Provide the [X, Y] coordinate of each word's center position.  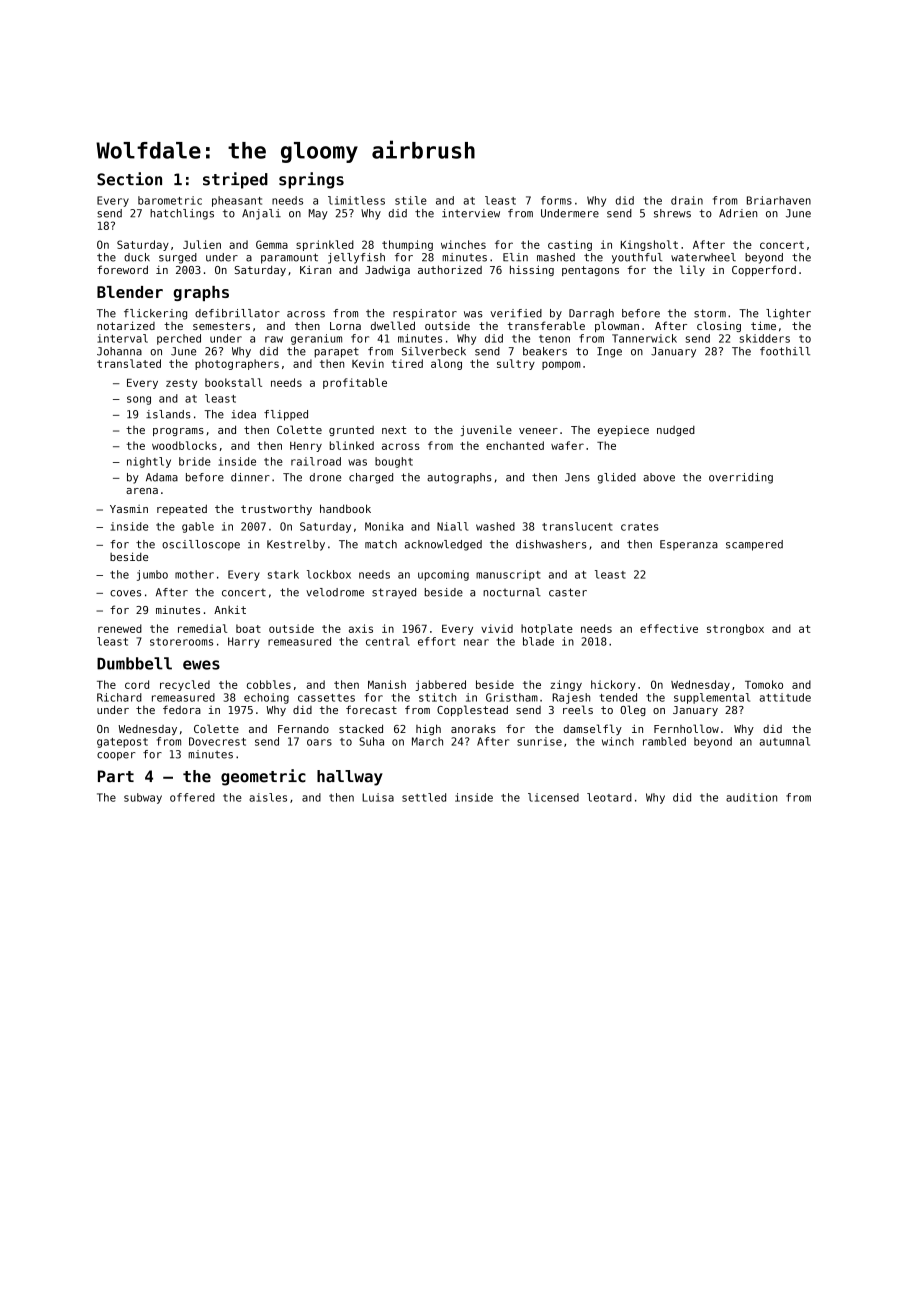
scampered [754, 545]
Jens [577, 477]
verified [516, 313]
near [476, 642]
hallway [350, 778]
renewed [120, 628]
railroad [316, 461]
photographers [237, 364]
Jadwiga [387, 270]
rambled [664, 741]
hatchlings [182, 214]
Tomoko [764, 684]
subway [143, 798]
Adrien [738, 213]
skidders [765, 338]
